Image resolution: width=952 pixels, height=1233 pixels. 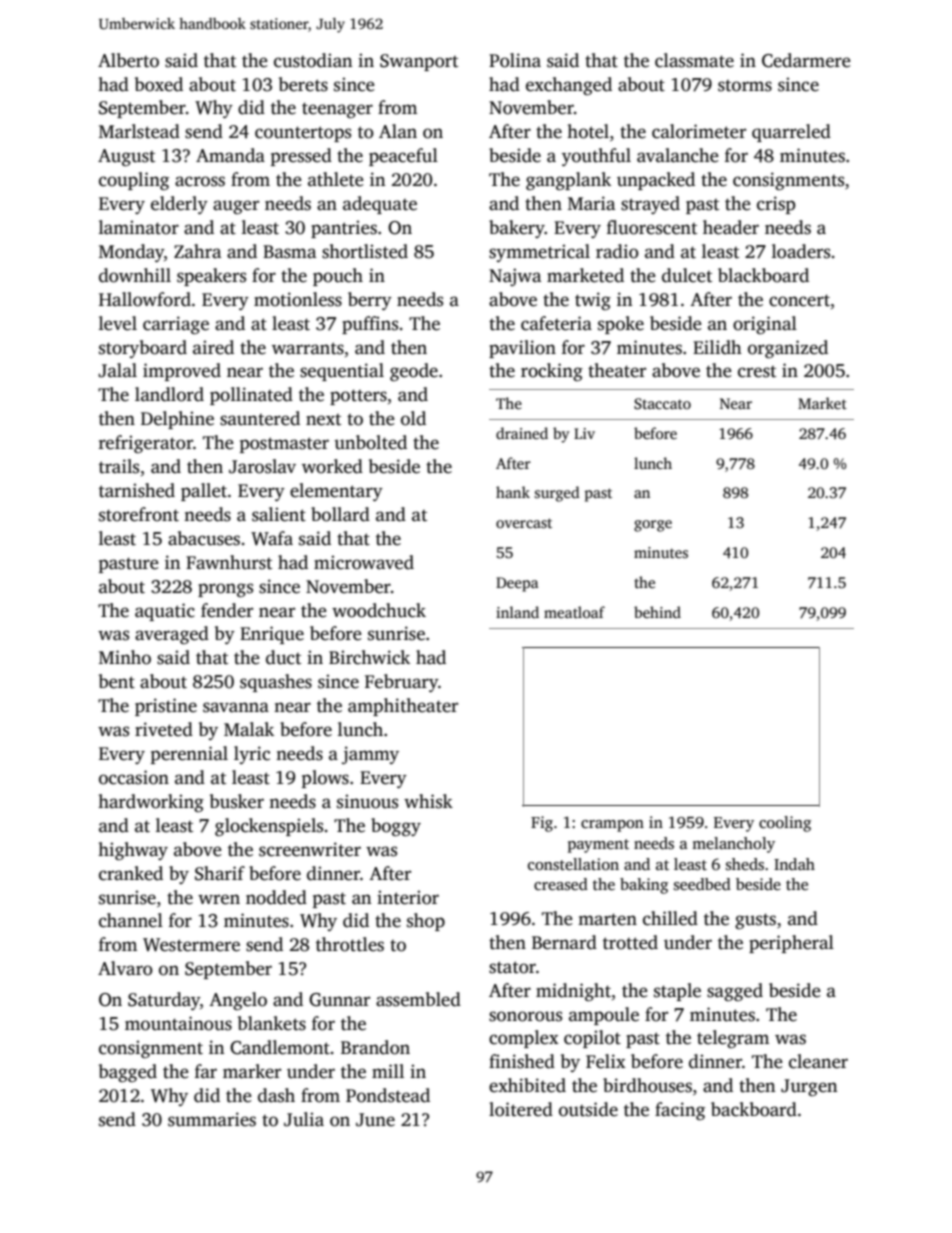 What do you see at coordinates (131, 253) in the document?
I see `Monday` at bounding box center [131, 253].
